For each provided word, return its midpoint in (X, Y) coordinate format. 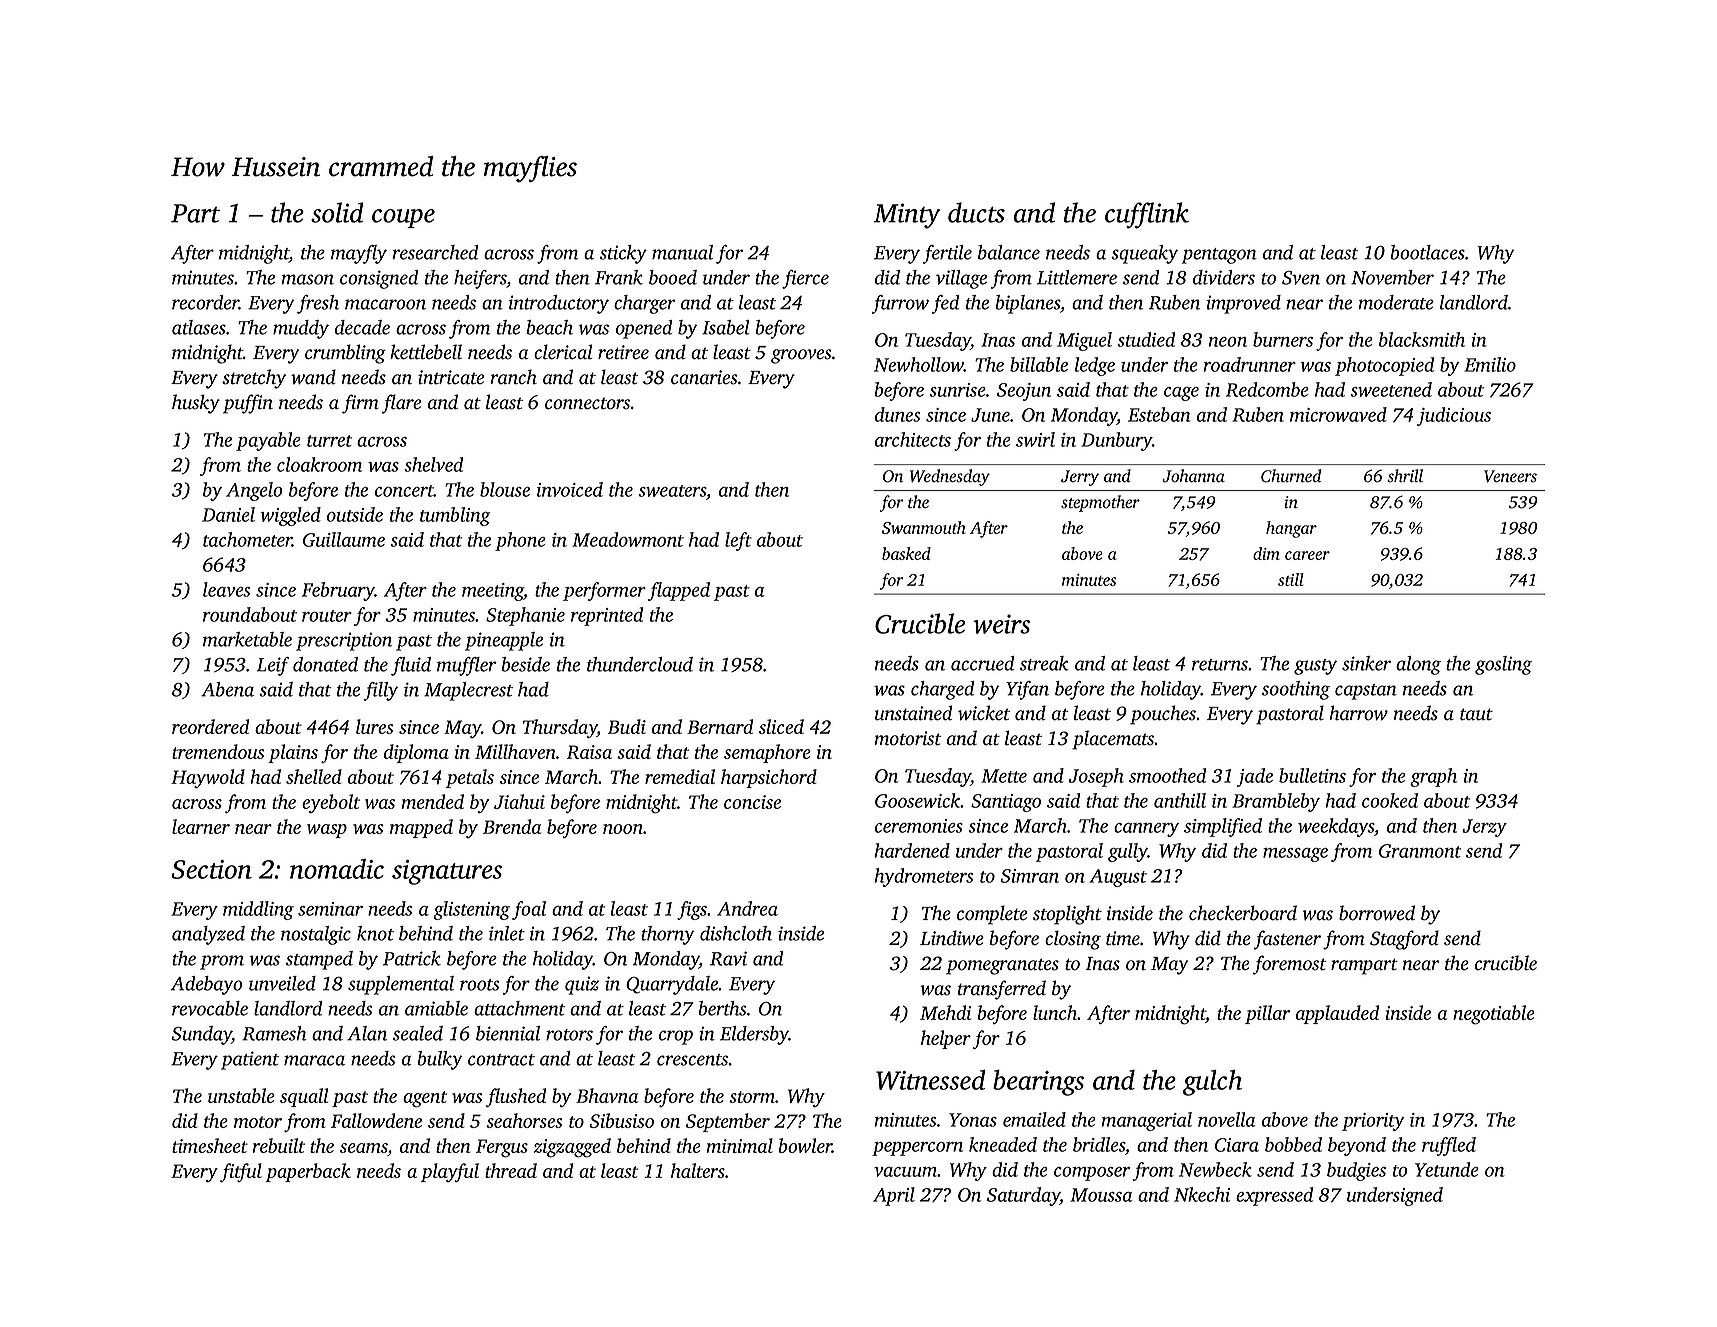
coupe (403, 218)
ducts (976, 212)
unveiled (282, 983)
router (327, 616)
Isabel (726, 327)
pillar (1267, 1014)
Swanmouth (924, 527)
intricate (451, 377)
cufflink (1147, 215)
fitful (241, 1172)
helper (946, 1039)
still (1291, 579)
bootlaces (1428, 252)
